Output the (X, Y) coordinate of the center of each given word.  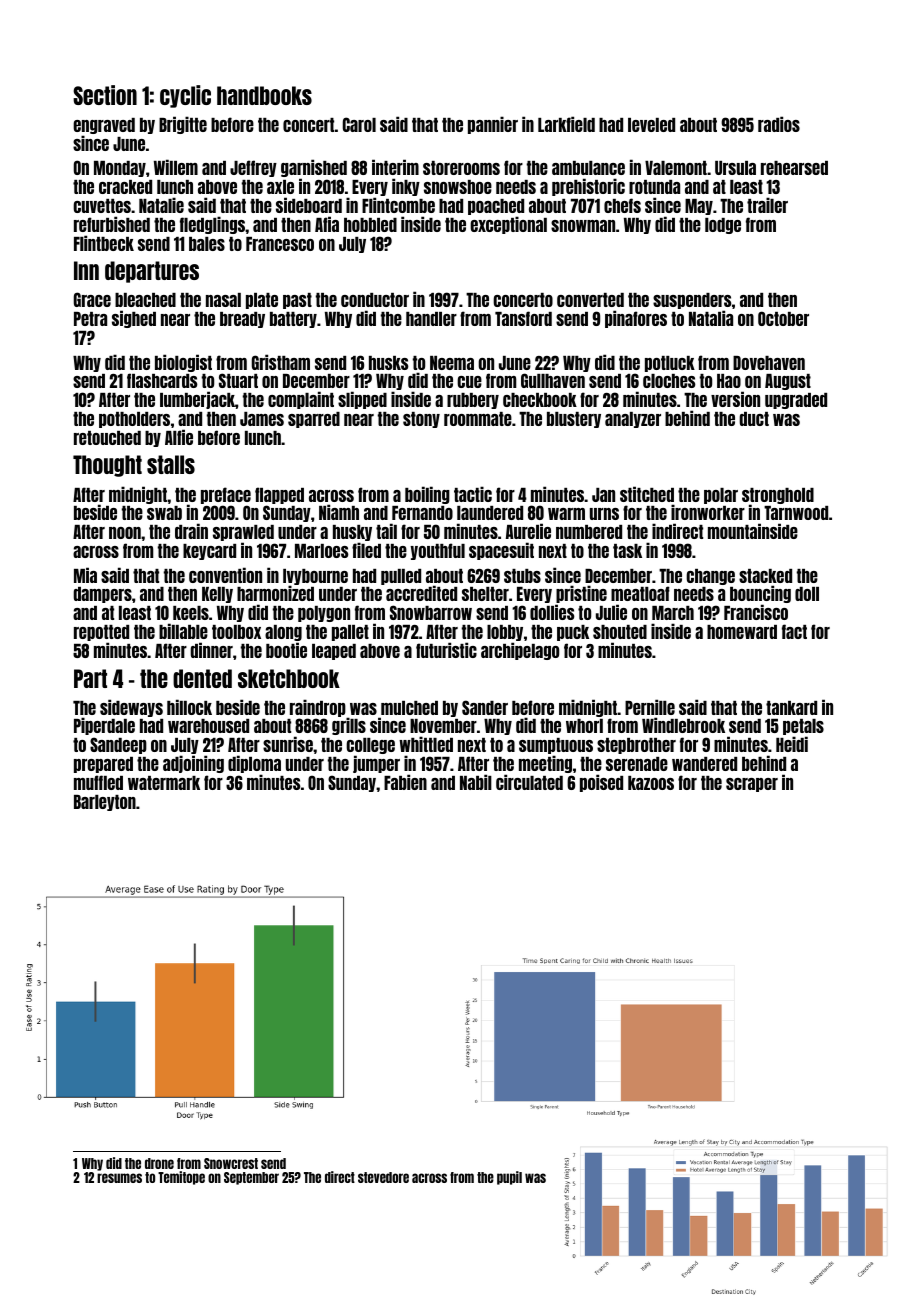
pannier (493, 125)
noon (125, 533)
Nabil (476, 782)
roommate (478, 419)
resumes (119, 1178)
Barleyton (105, 803)
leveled (651, 125)
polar (721, 496)
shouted (620, 632)
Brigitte (183, 125)
